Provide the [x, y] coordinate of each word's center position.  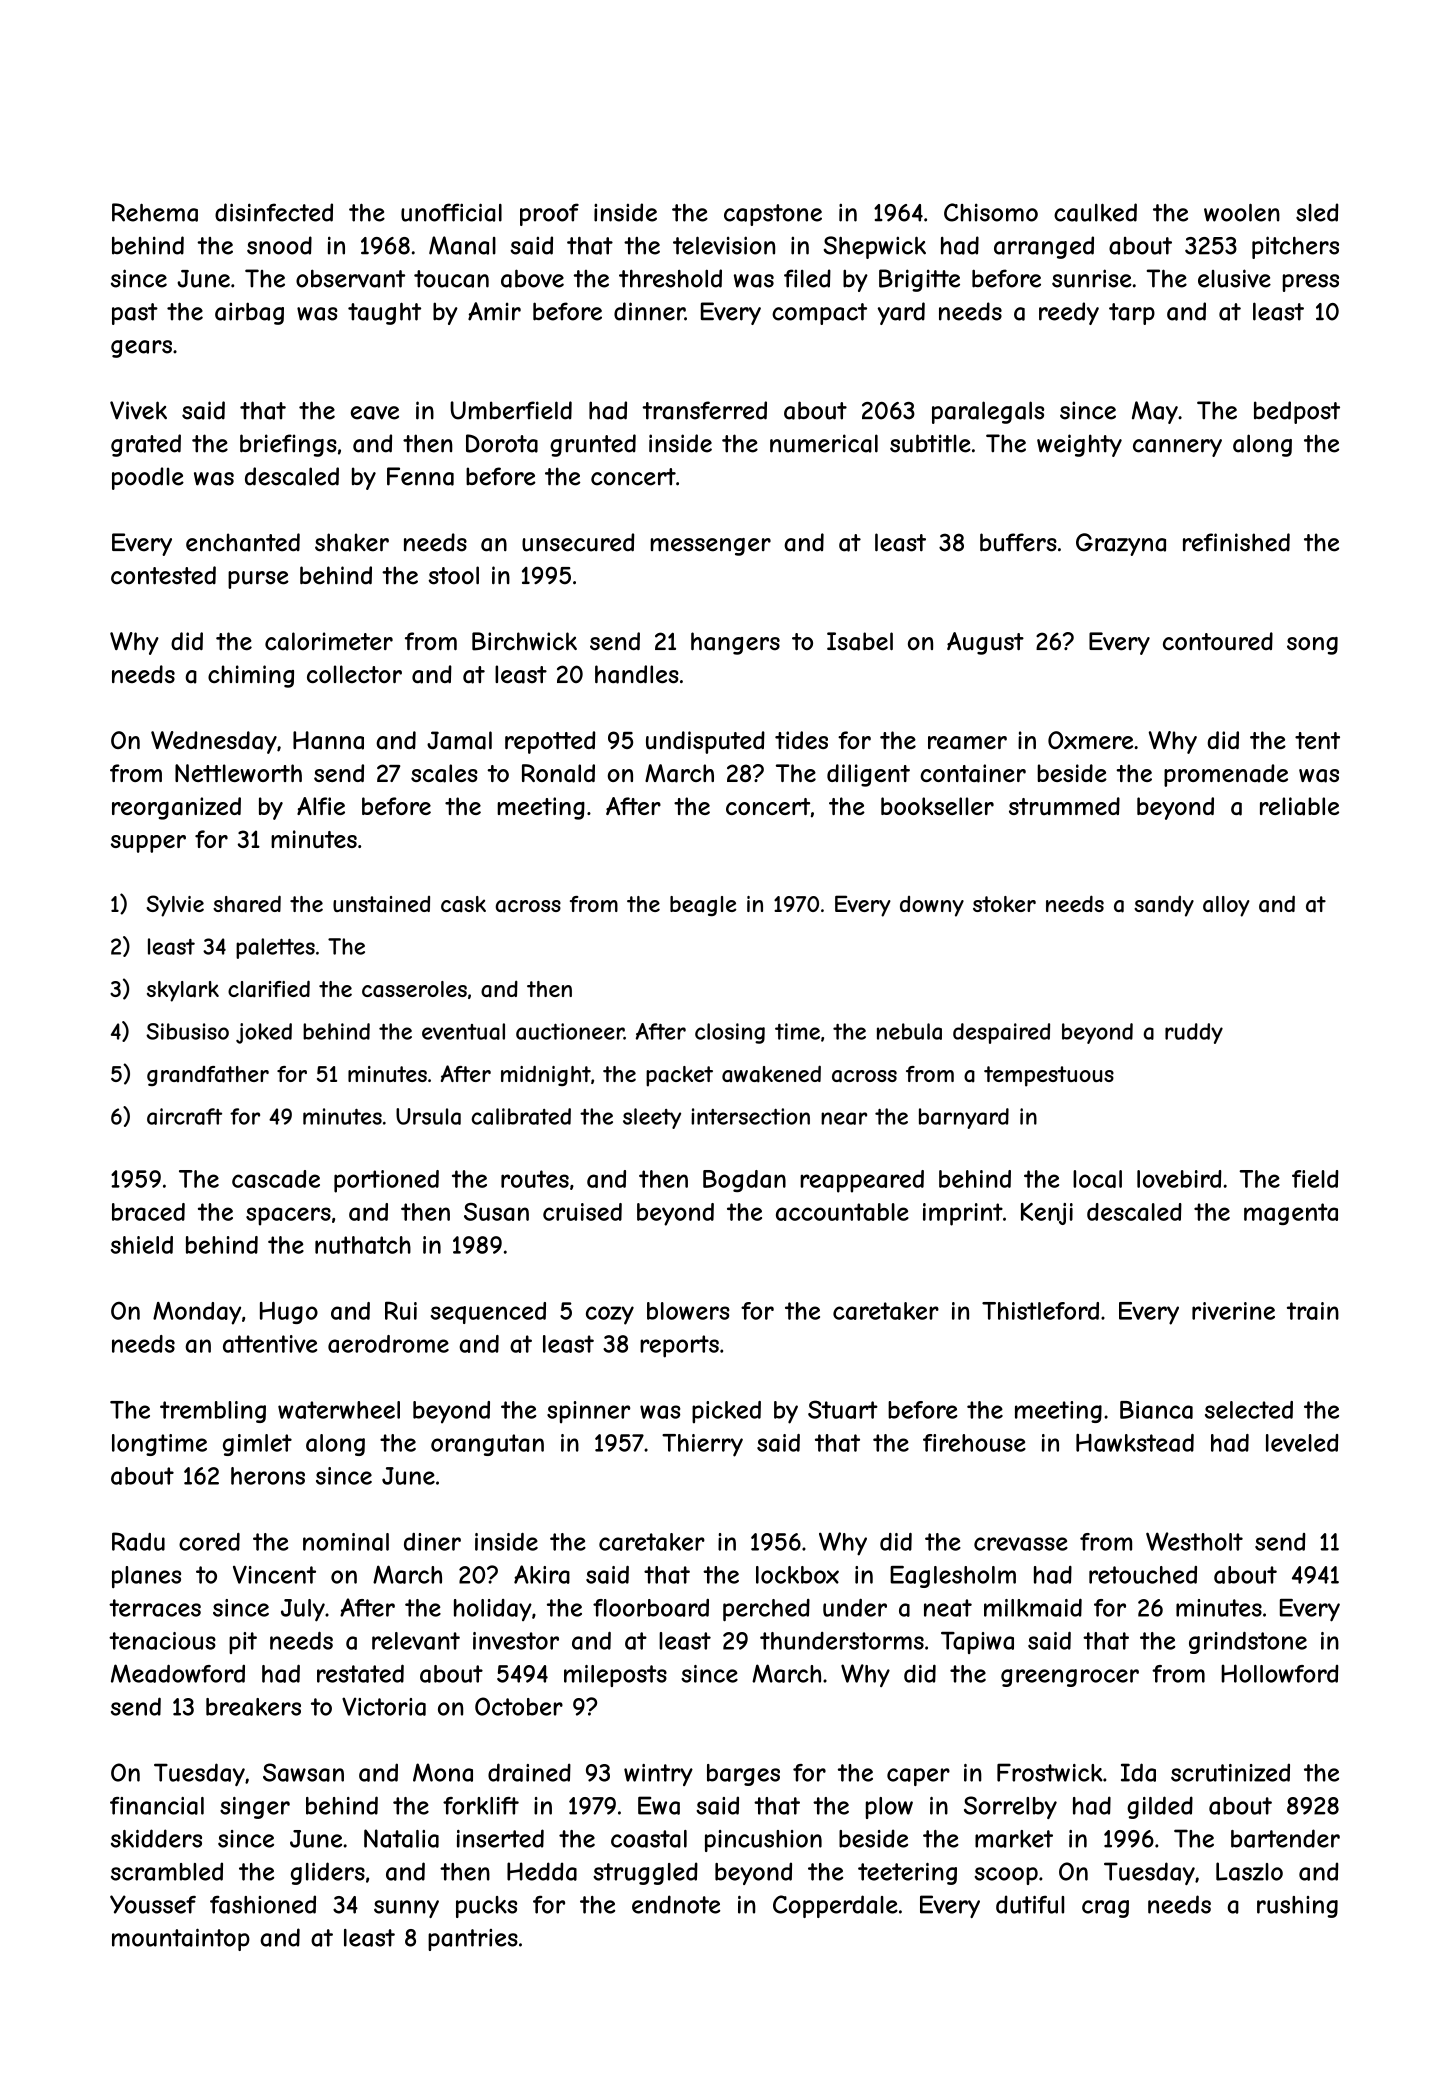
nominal [346, 1542]
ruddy [1194, 1033]
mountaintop [181, 1939]
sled [1317, 212]
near [844, 1118]
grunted [593, 445]
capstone [773, 215]
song [1312, 646]
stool [454, 575]
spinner [588, 1412]
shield [142, 1245]
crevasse [1021, 1544]
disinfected [274, 212]
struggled [645, 1873]
